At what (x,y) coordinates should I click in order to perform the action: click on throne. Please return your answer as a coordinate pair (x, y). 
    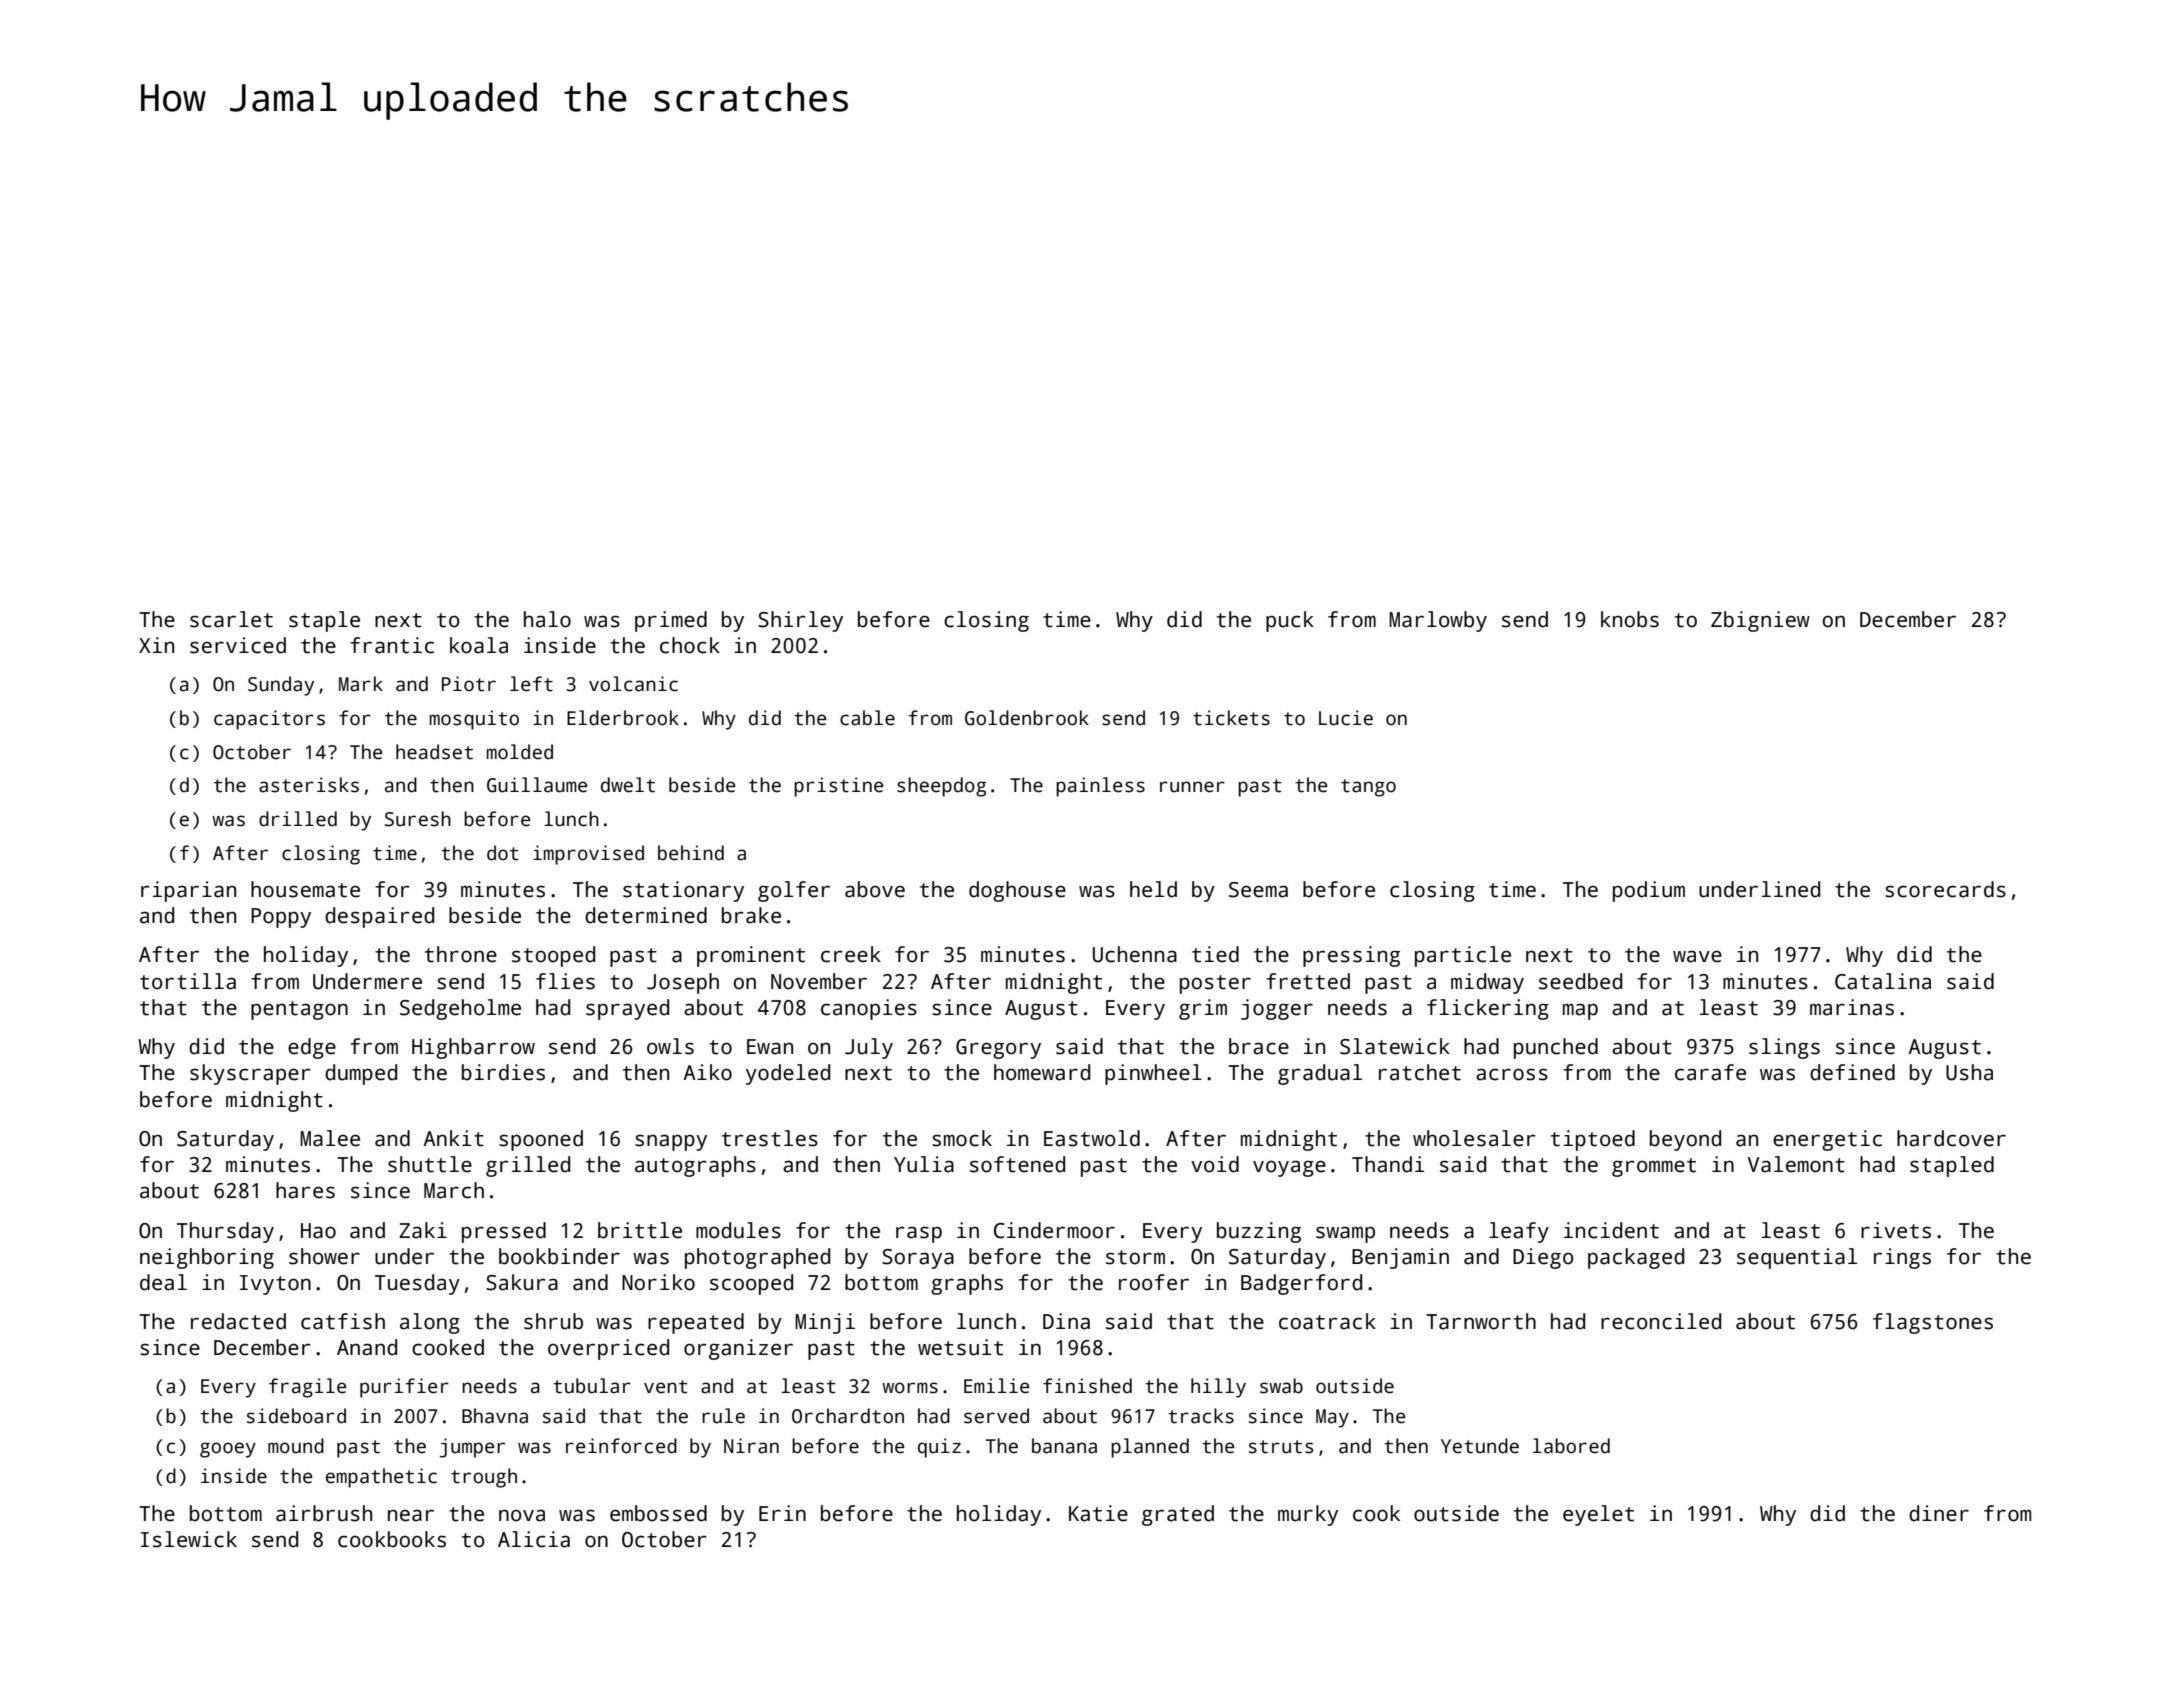
    Looking at the image, I should click on (461, 954).
